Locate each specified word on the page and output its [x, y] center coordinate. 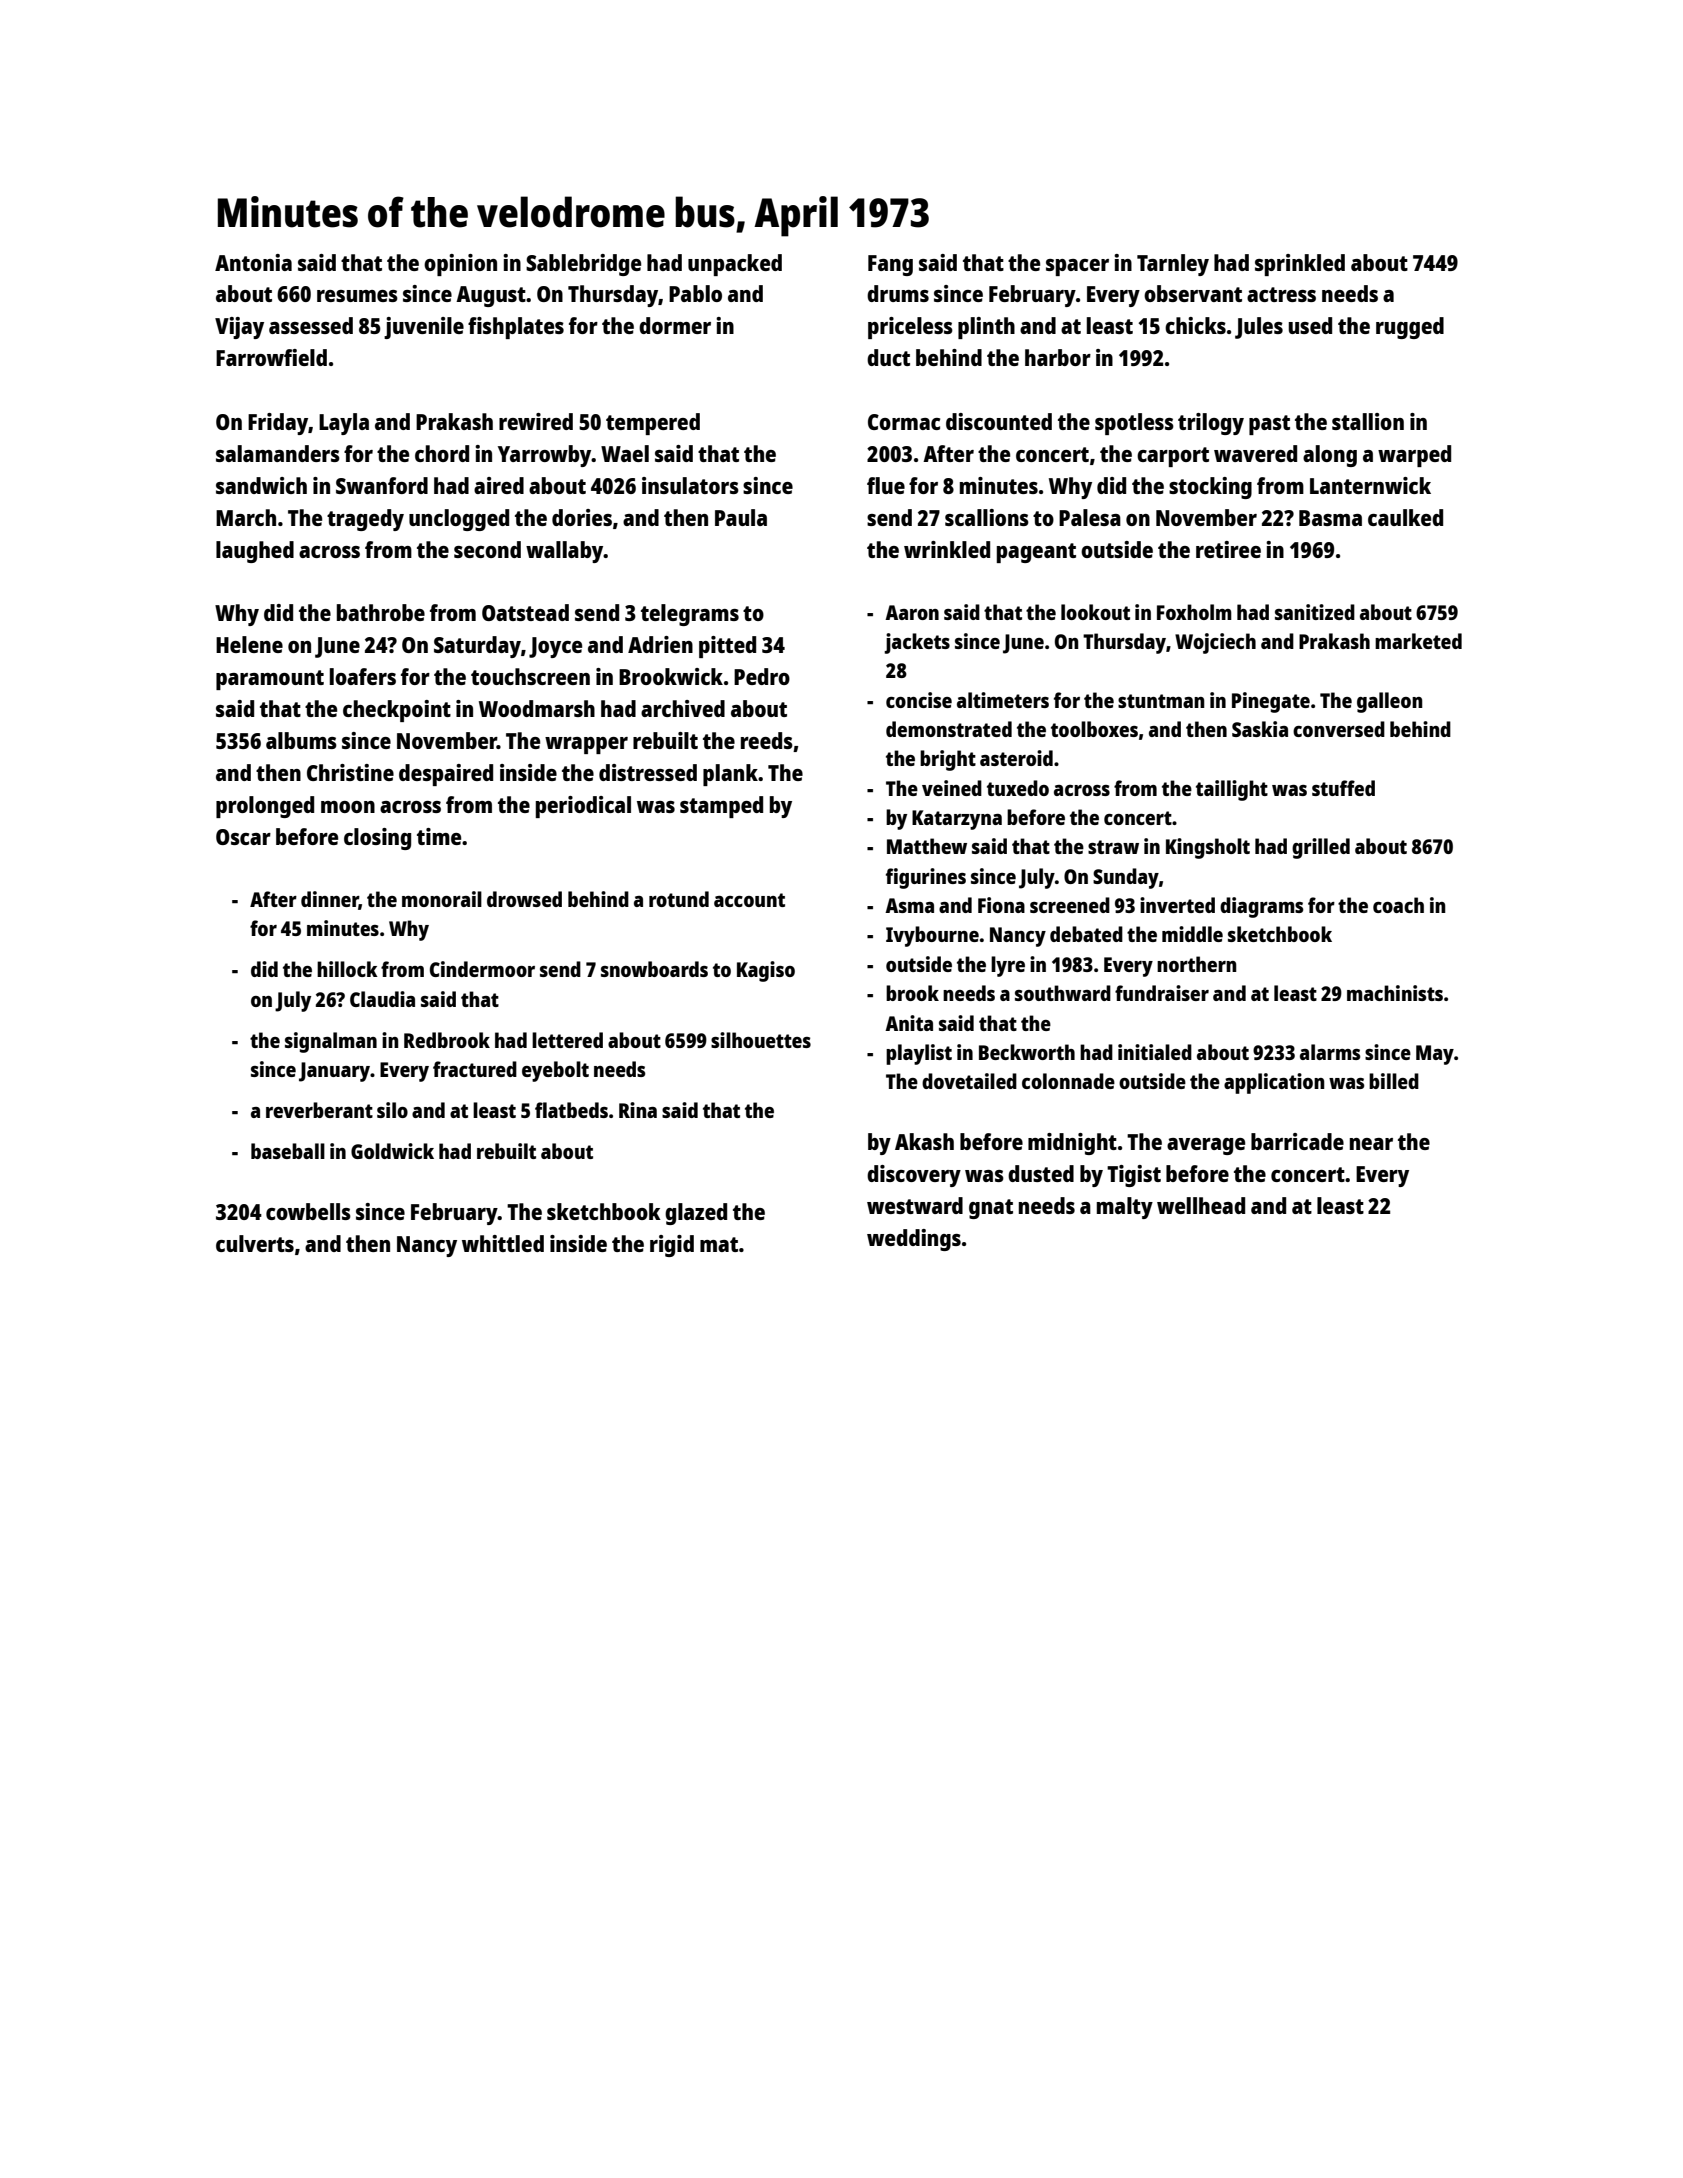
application [1274, 1083]
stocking [1210, 488]
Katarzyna [957, 820]
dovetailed [969, 1081]
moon [348, 807]
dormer [675, 325]
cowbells [308, 1211]
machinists [1395, 993]
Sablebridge [583, 265]
